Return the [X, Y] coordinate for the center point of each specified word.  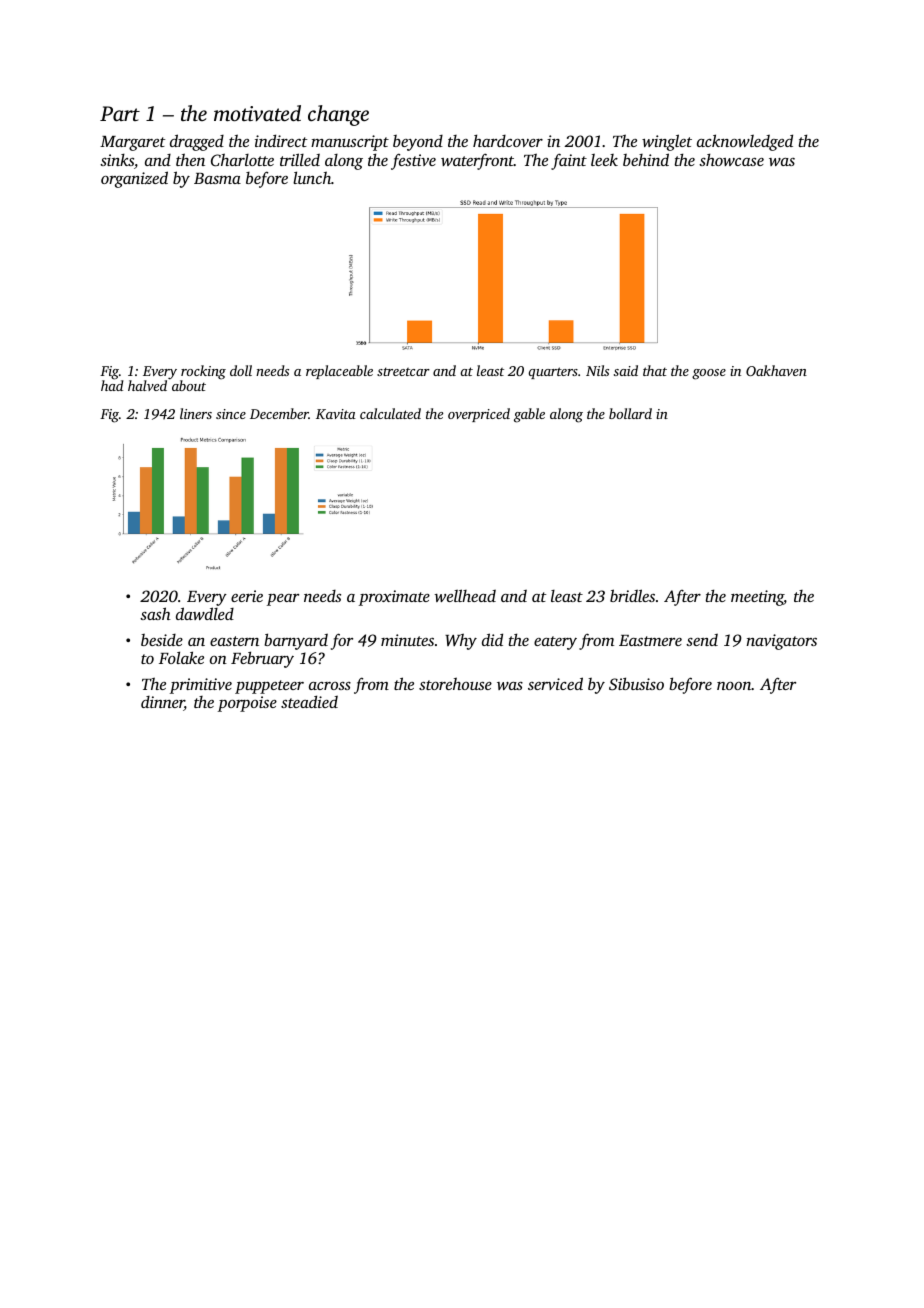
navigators [781, 642]
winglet [667, 142]
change [338, 115]
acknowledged [745, 142]
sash [155, 613]
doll [241, 370]
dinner [162, 703]
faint [569, 161]
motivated [257, 113]
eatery [555, 643]
